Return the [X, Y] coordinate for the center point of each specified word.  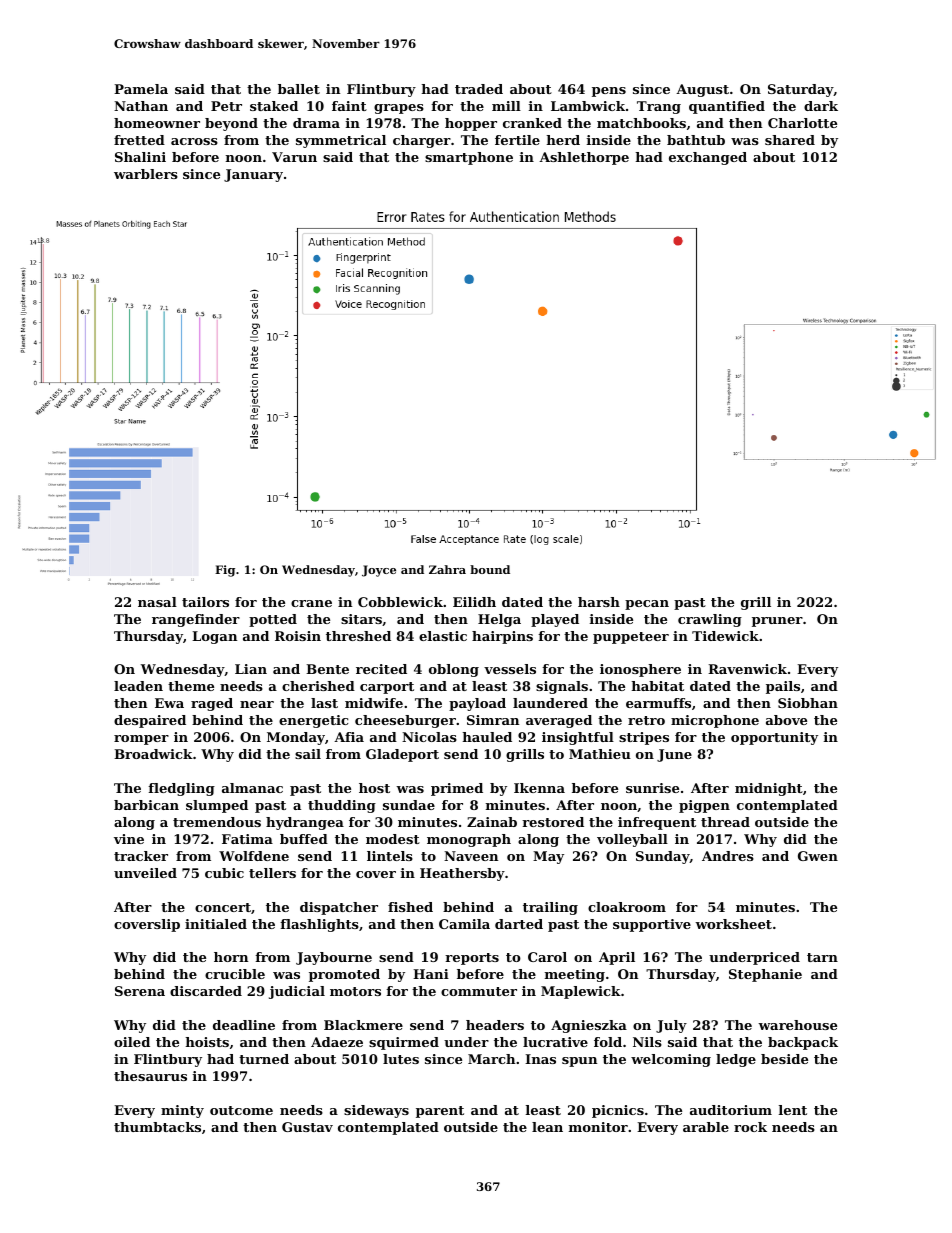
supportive [652, 925]
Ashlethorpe [584, 158]
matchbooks [641, 123]
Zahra [447, 569]
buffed [304, 839]
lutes [401, 1059]
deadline [244, 1025]
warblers [146, 174]
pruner [777, 622]
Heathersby [462, 874]
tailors [205, 602]
